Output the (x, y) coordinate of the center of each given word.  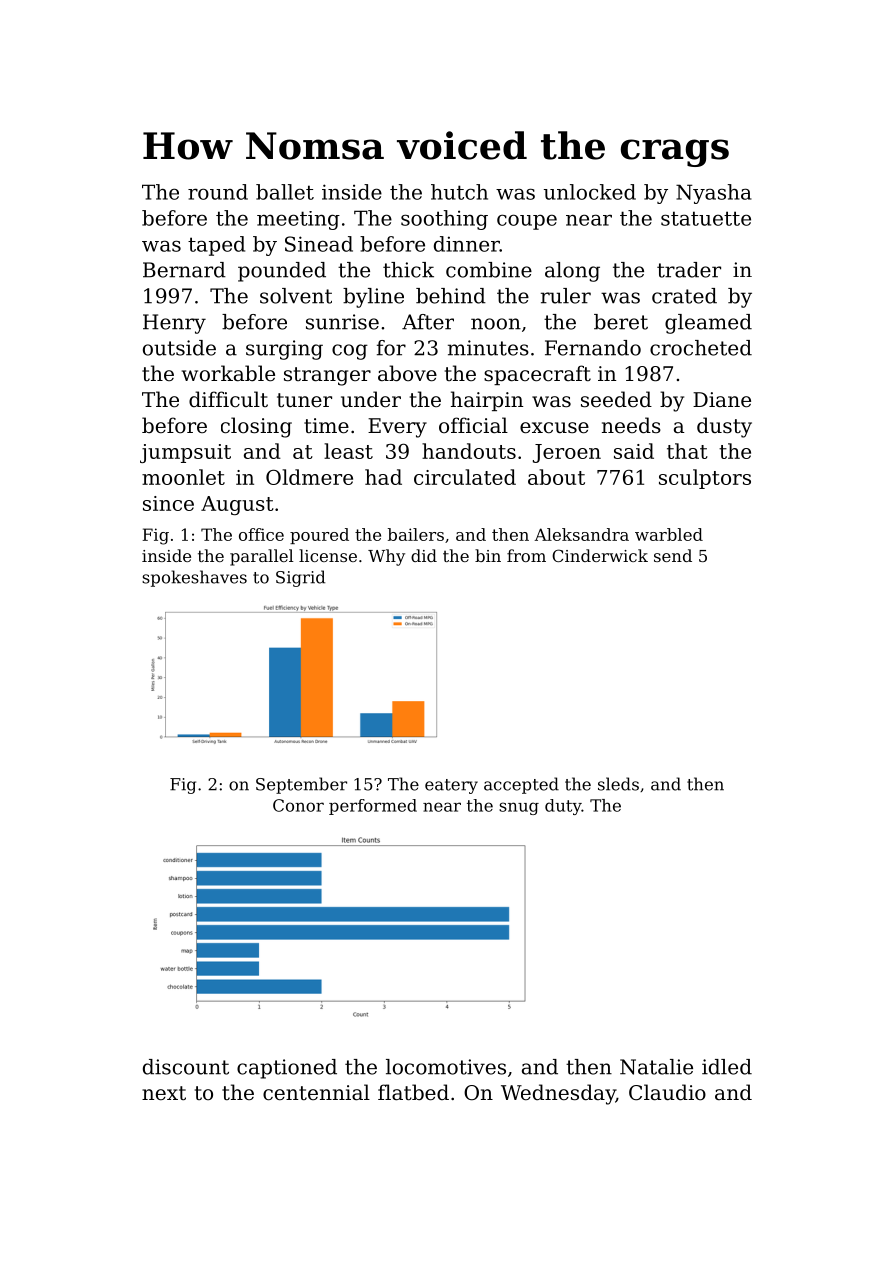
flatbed (413, 1092)
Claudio (667, 1092)
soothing (444, 220)
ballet (285, 192)
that (687, 451)
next (164, 1093)
